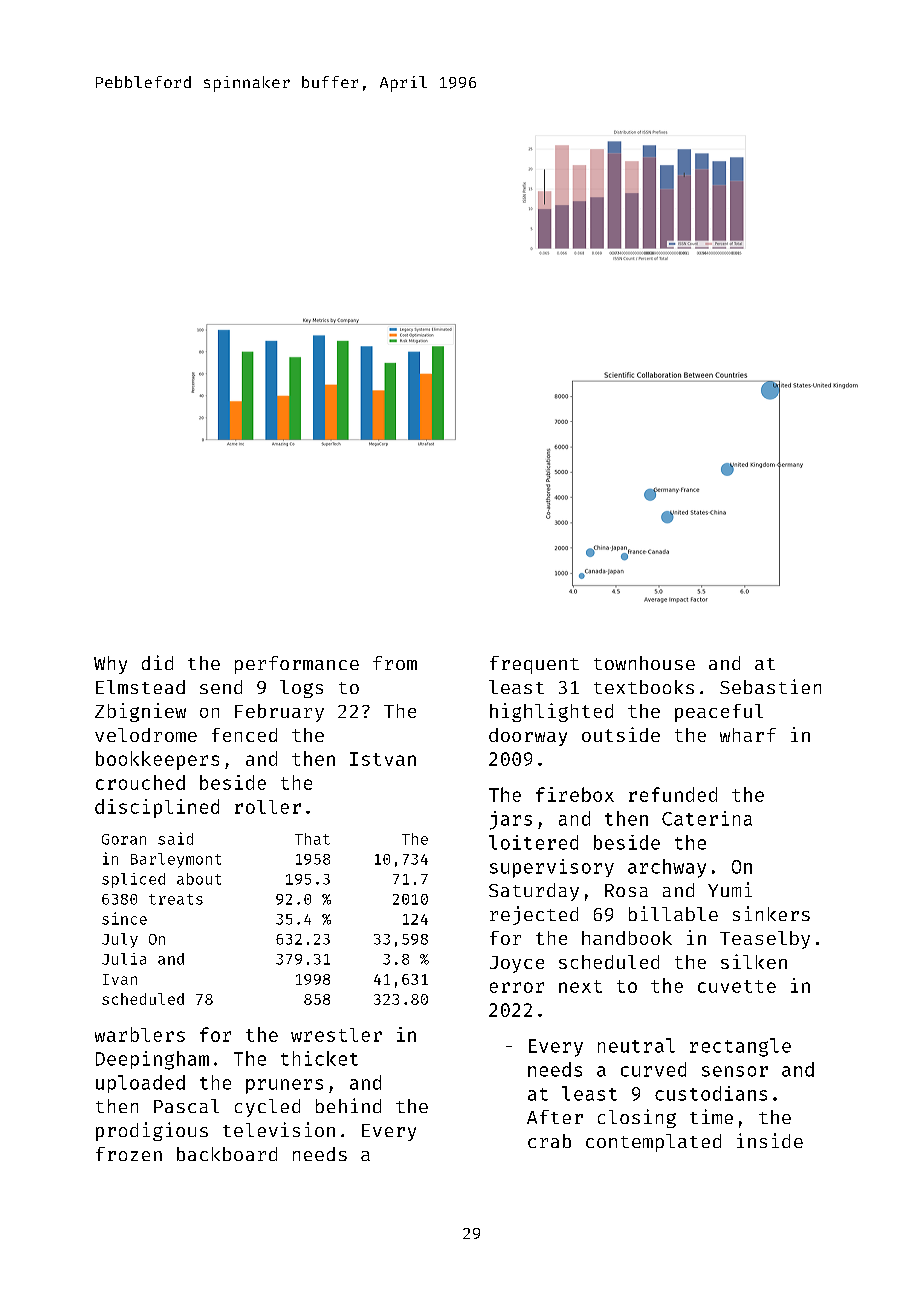 The width and height of the document is (924, 1311). Describe the element at coordinates (644, 663) in the document. I see `townhouse` at that location.
